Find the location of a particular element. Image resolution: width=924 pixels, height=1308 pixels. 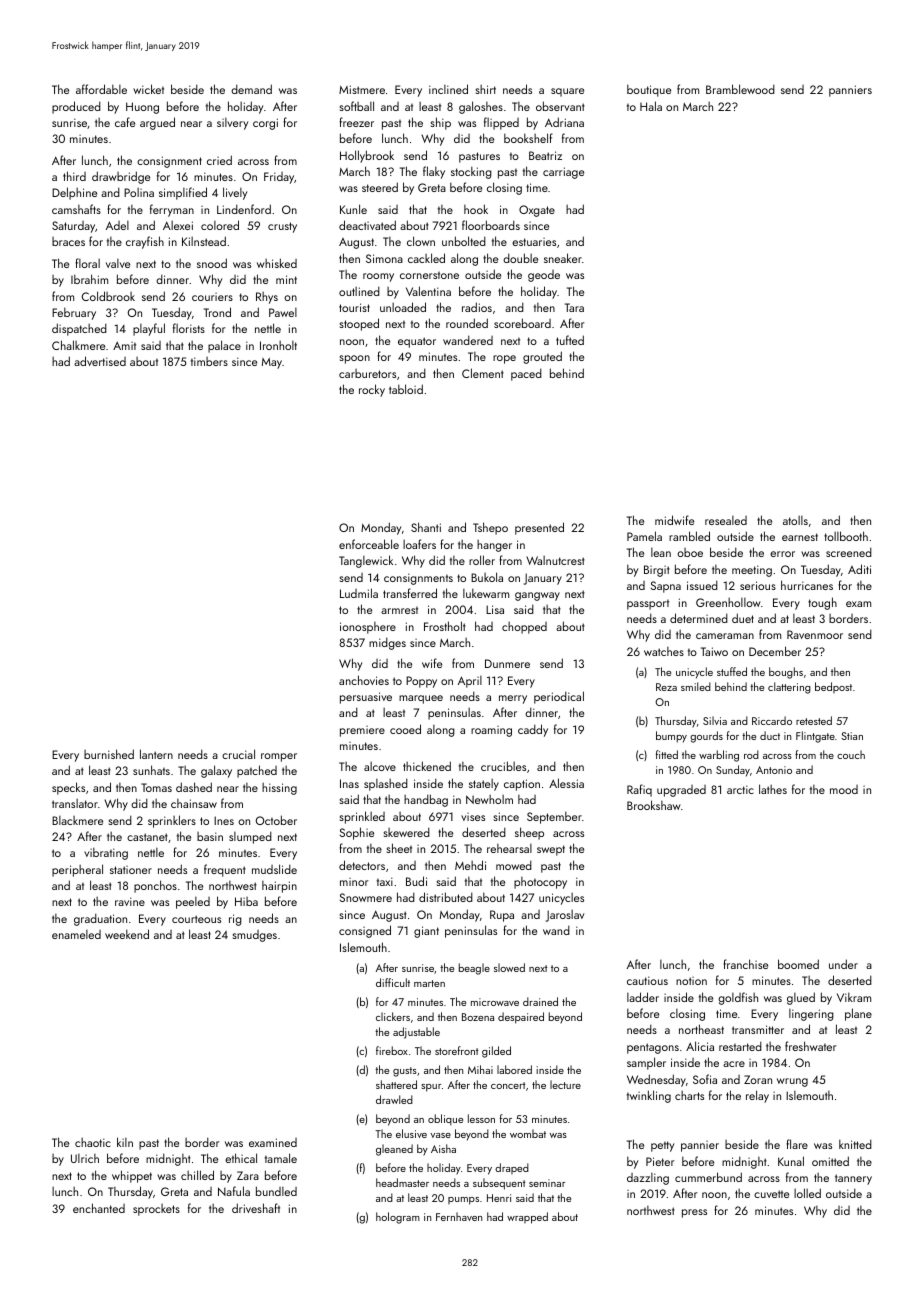

enforceable is located at coordinates (369, 544).
